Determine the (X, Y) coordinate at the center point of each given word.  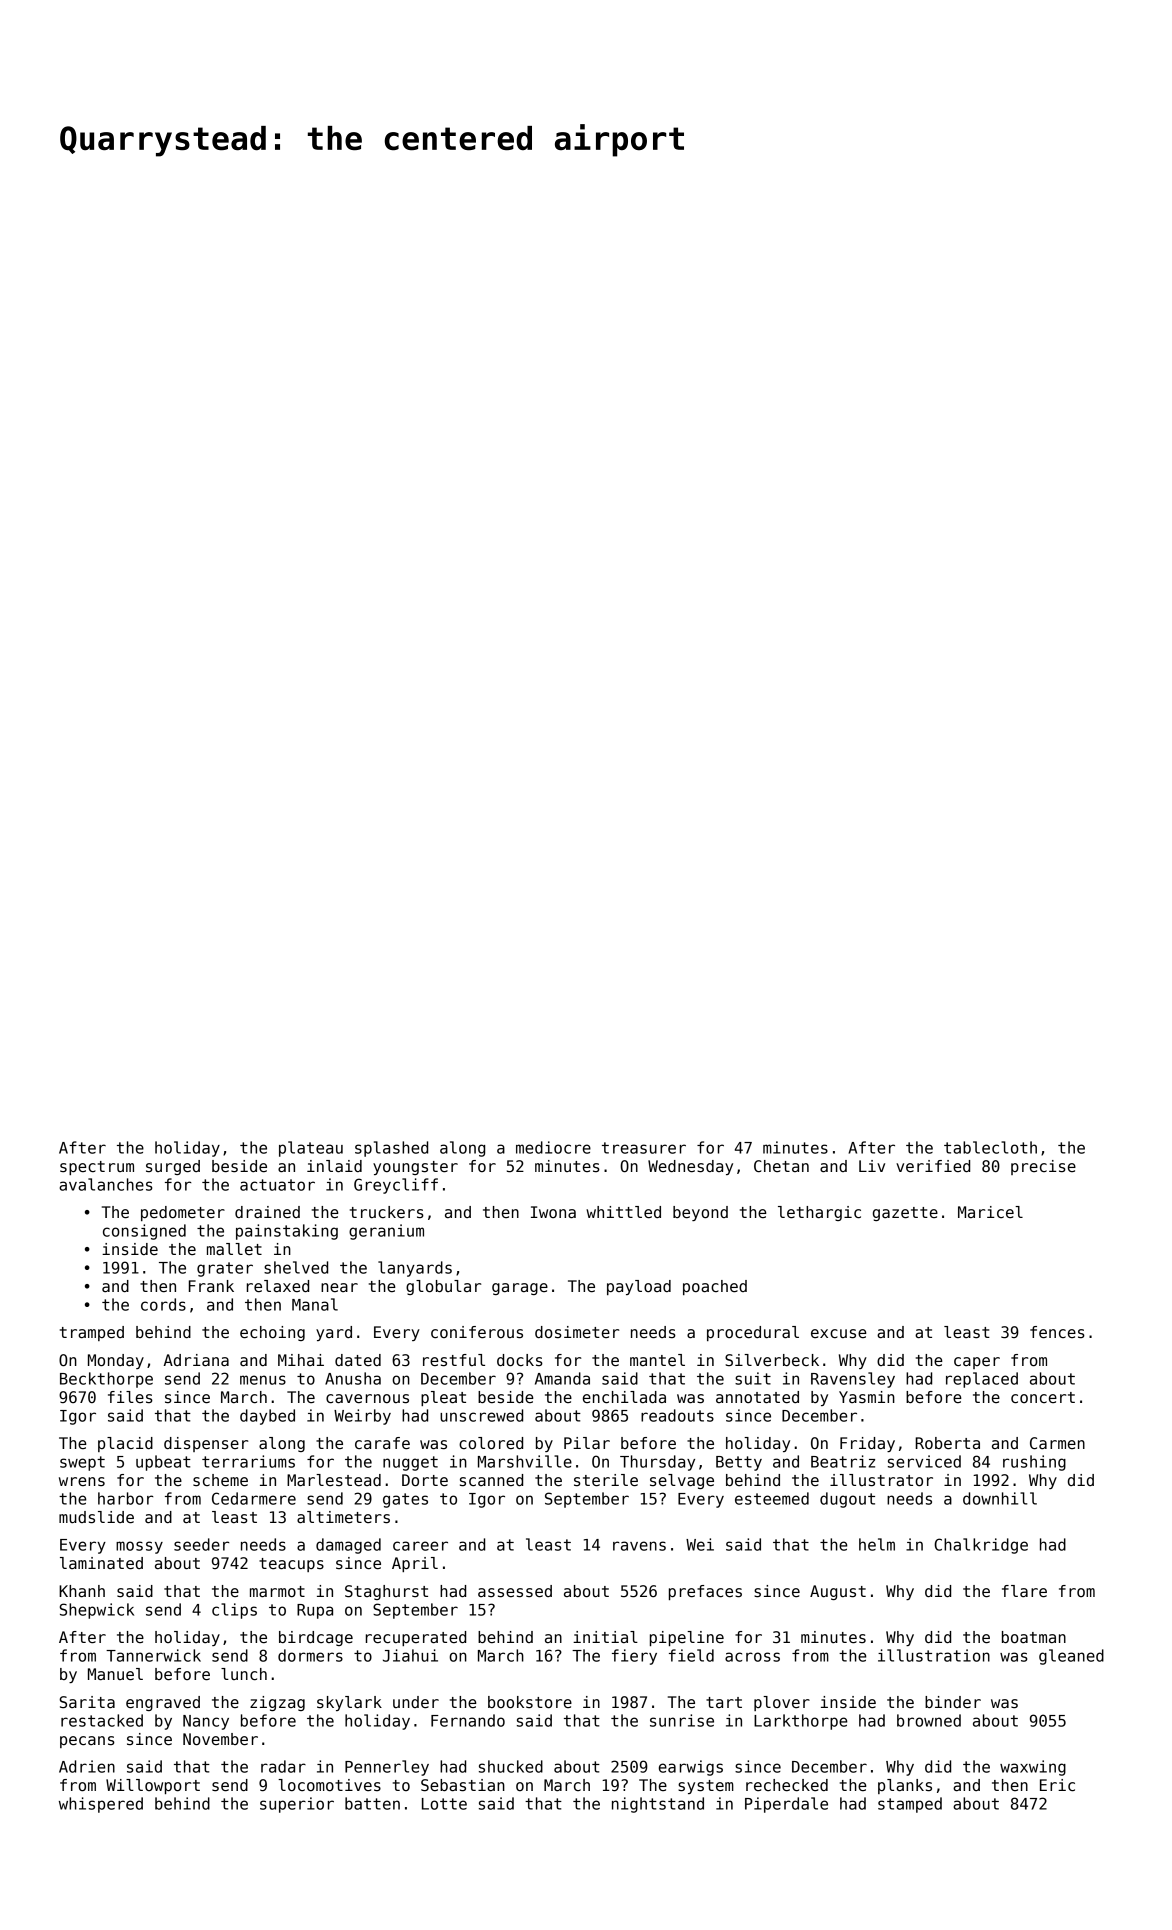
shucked (511, 1766)
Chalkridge (981, 1546)
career (420, 1546)
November (220, 1739)
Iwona (553, 1212)
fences (1057, 1332)
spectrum (97, 1168)
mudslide (96, 1517)
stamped (910, 1805)
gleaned (1071, 1657)
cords (163, 1304)
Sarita (87, 1702)
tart (724, 1702)
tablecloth (990, 1147)
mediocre (553, 1147)
